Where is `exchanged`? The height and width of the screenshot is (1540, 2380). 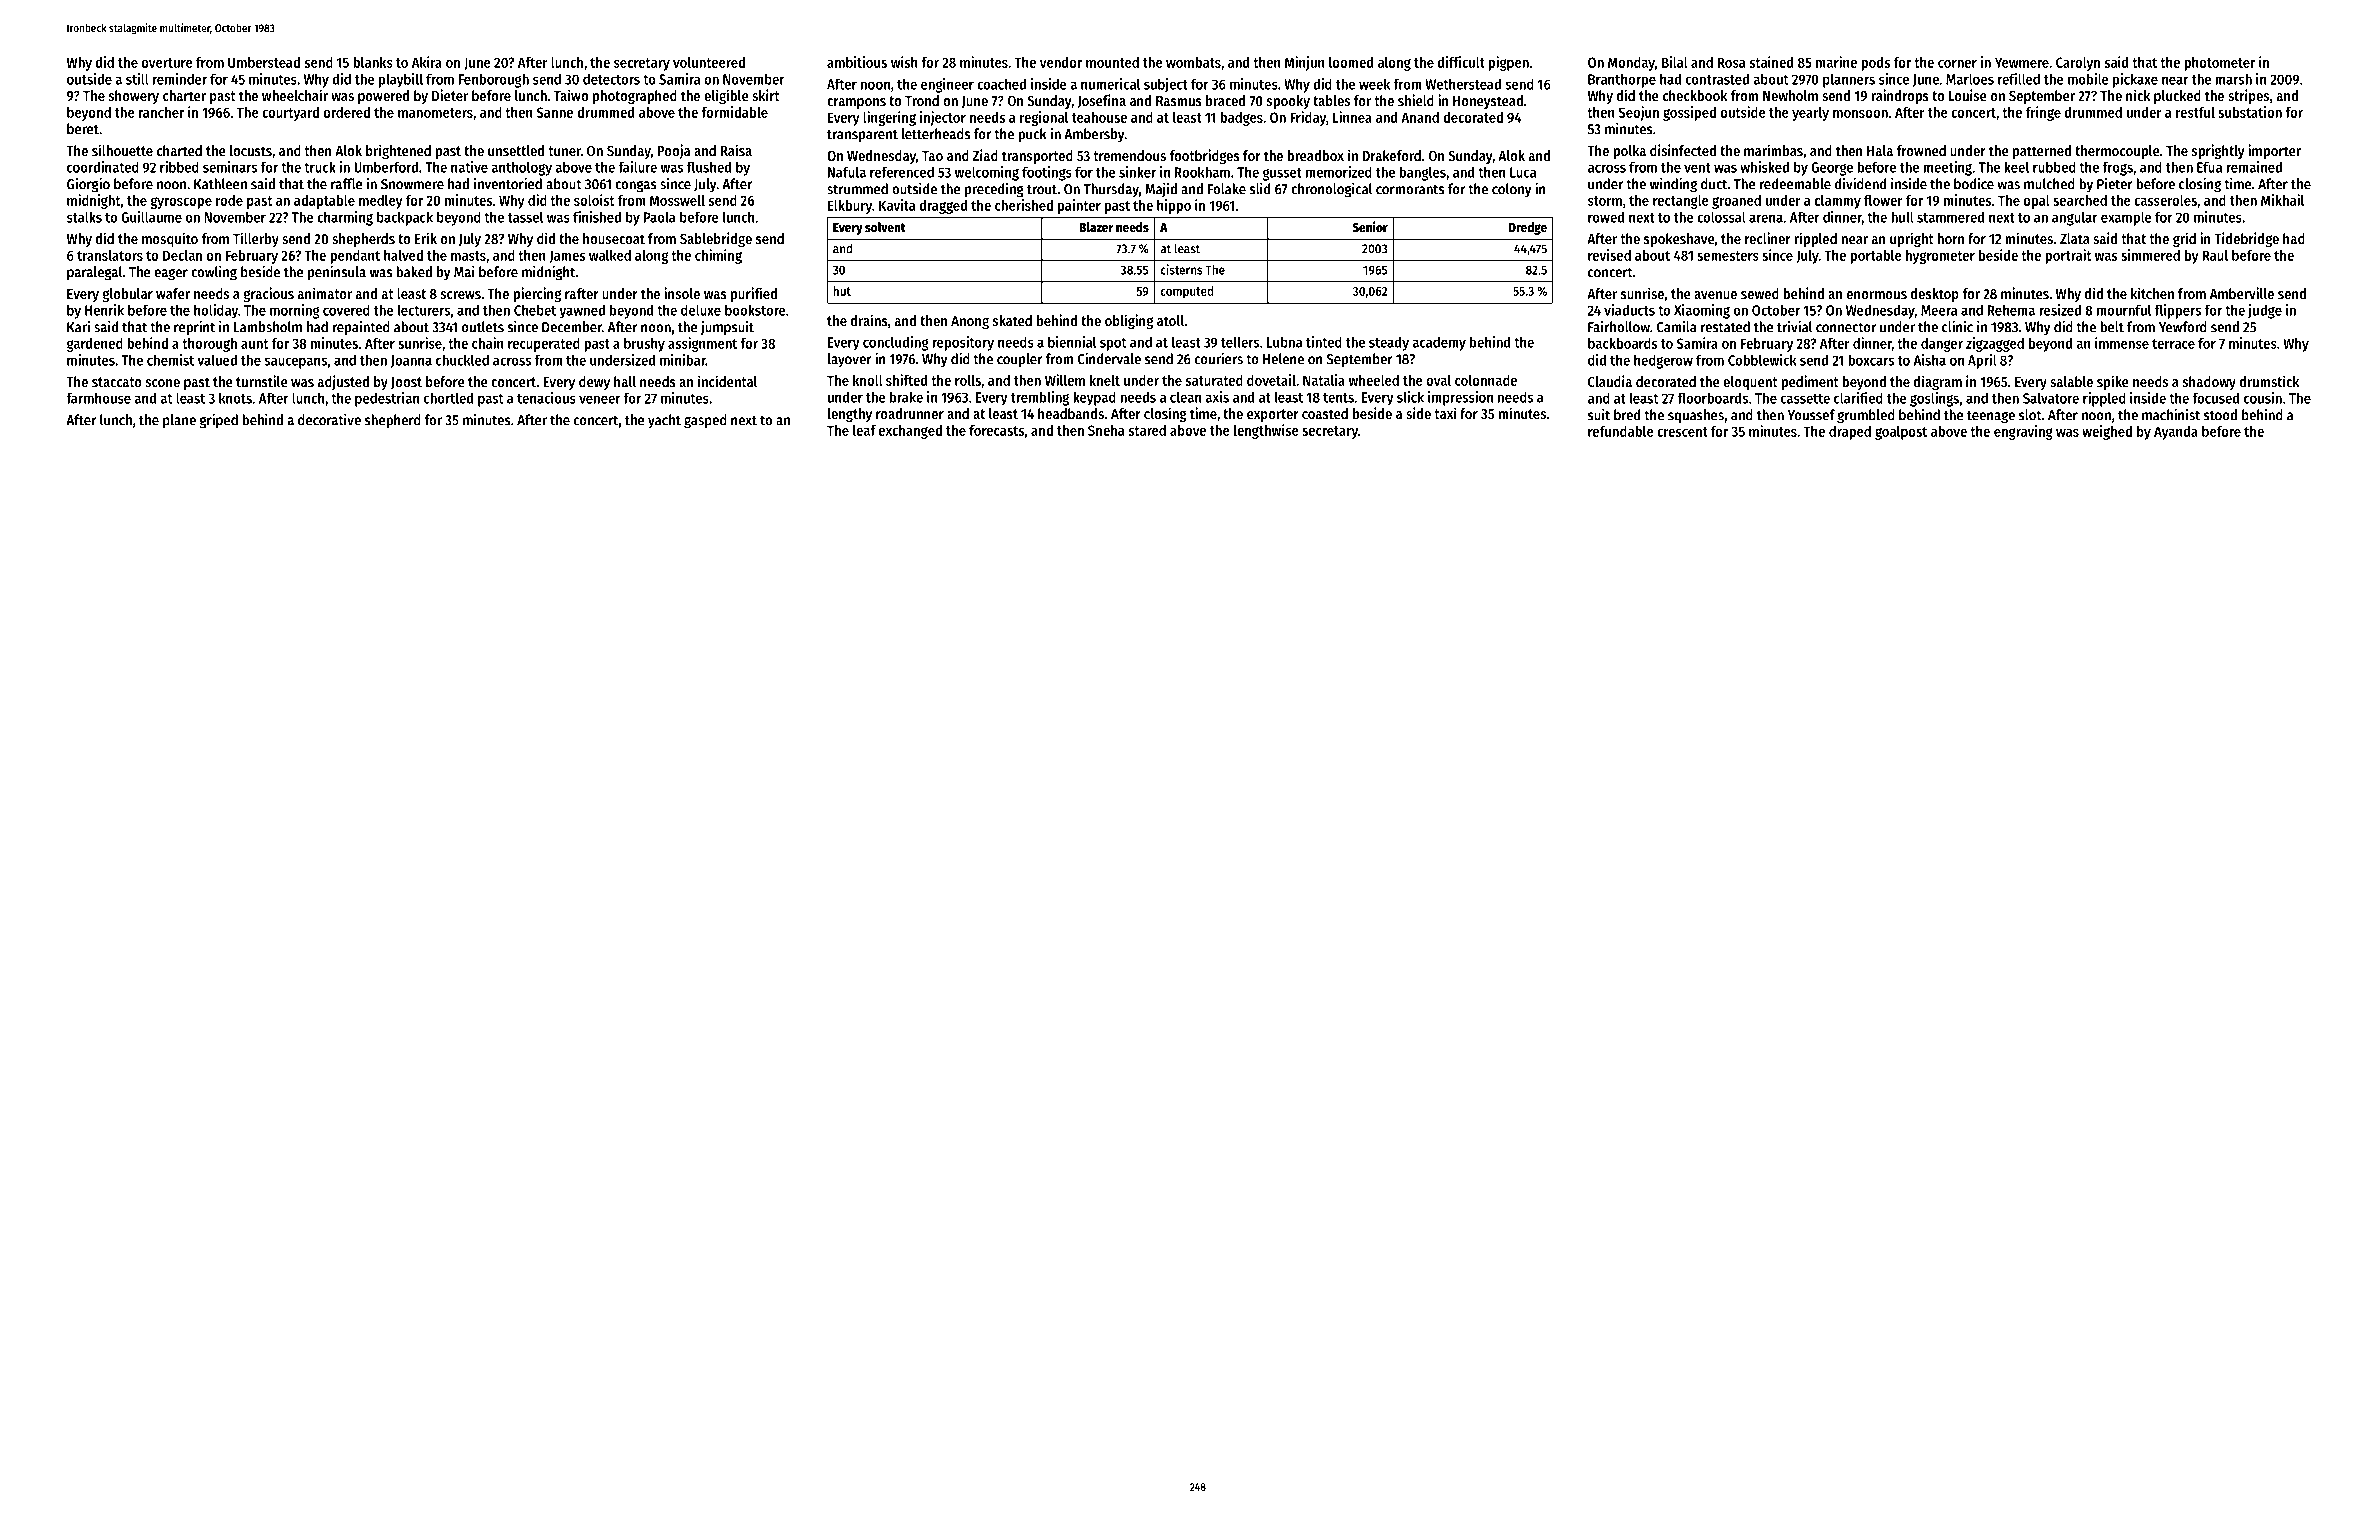 exchanged is located at coordinates (910, 432).
